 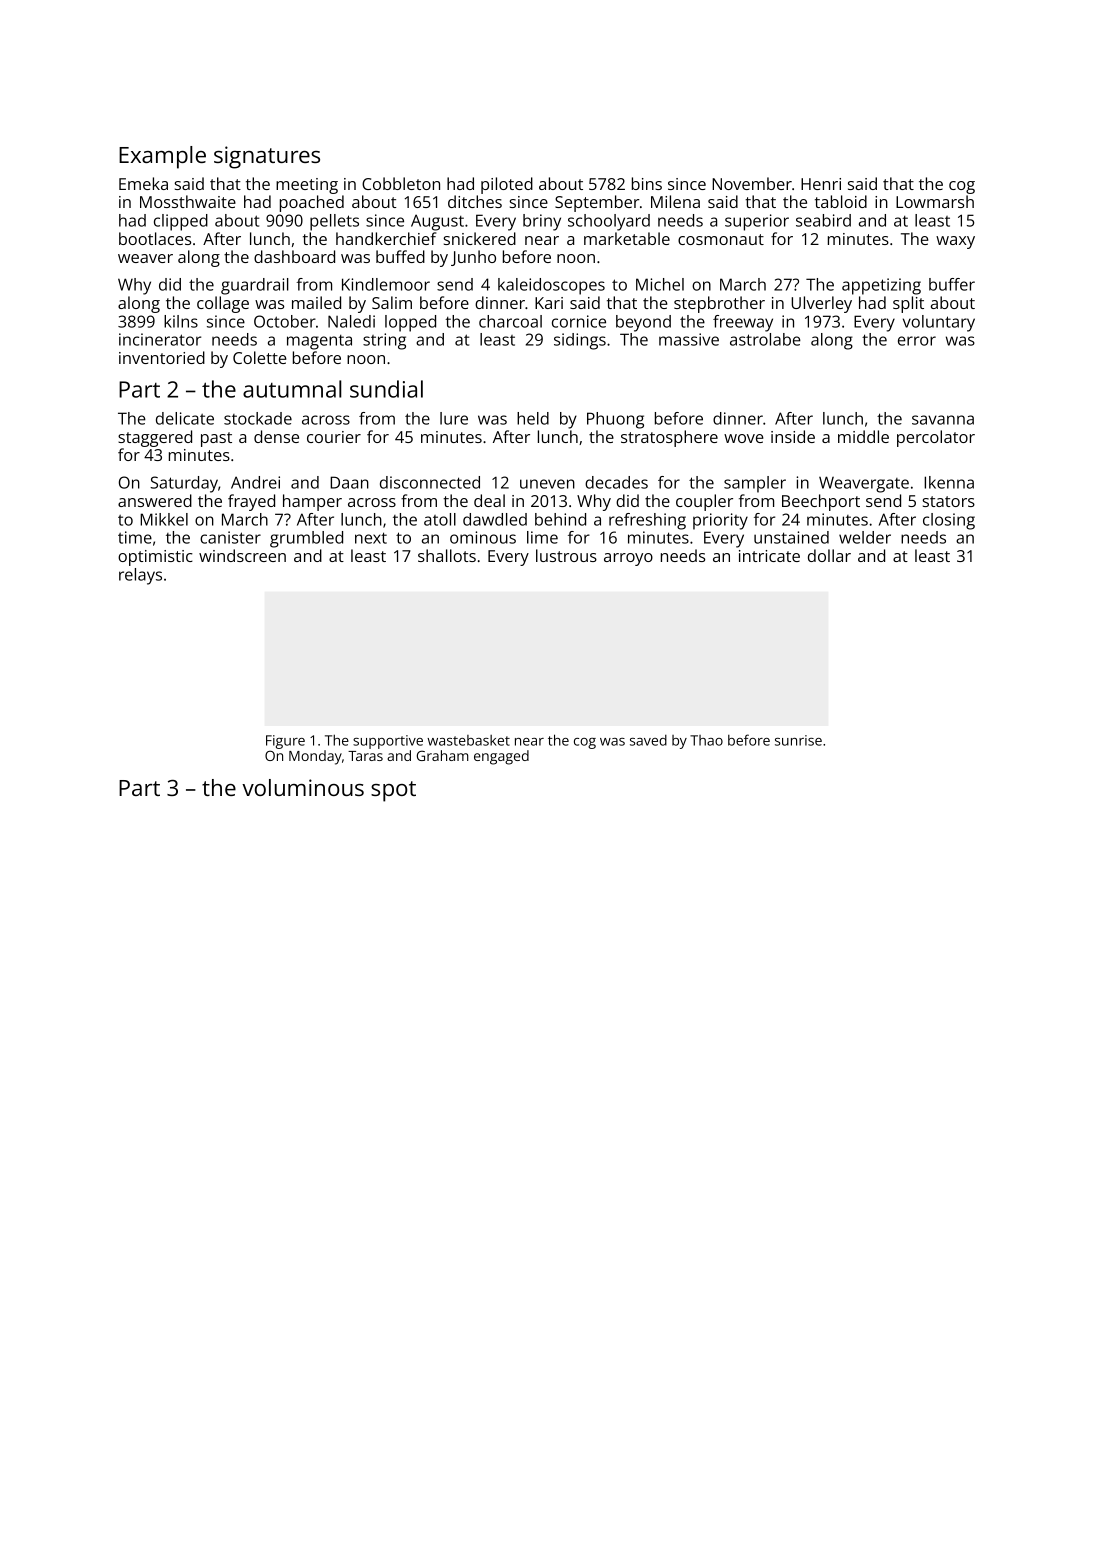 I want to click on pellets, so click(x=334, y=222).
